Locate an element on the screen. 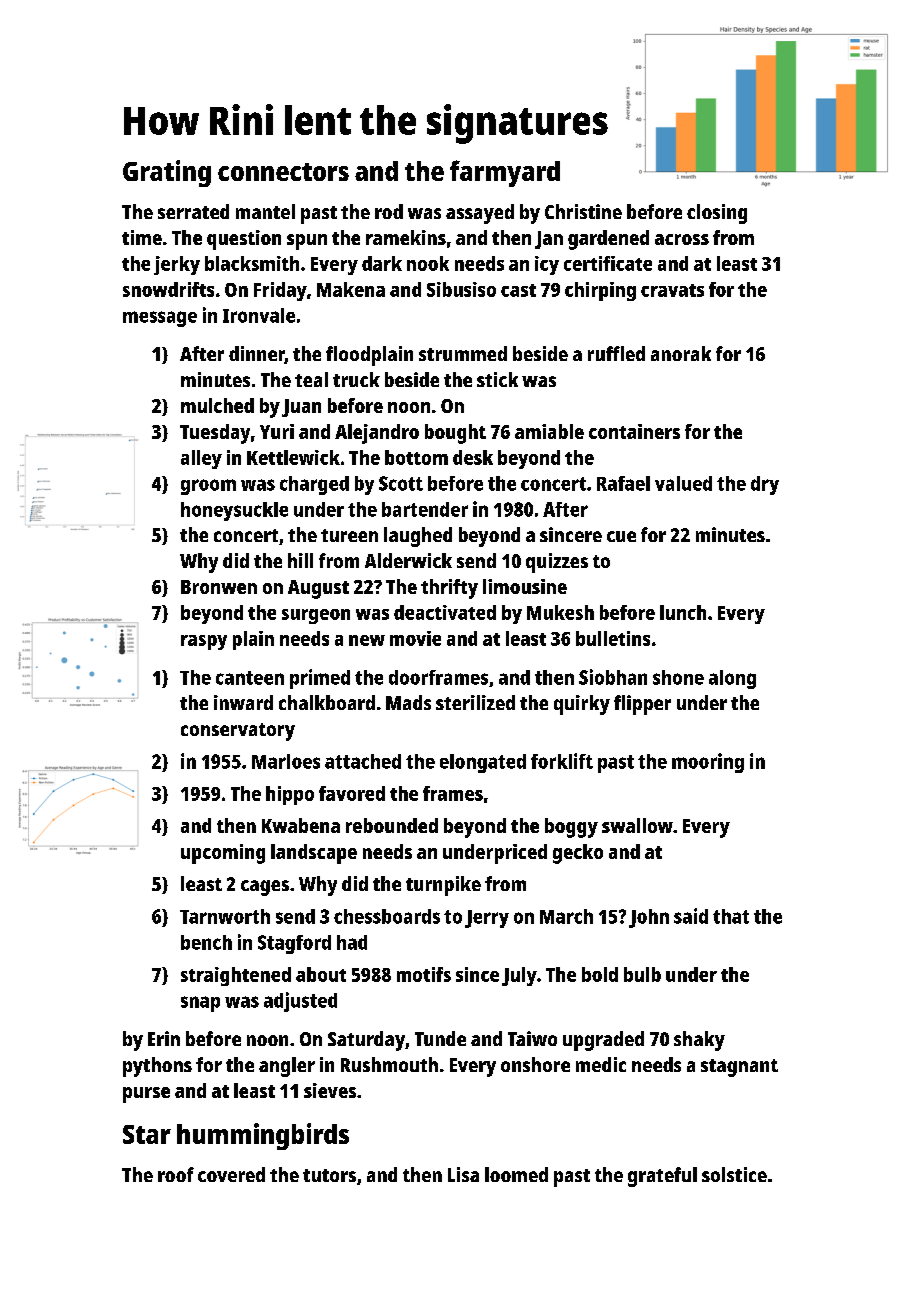 The image size is (908, 1316). quirky is located at coordinates (582, 705).
